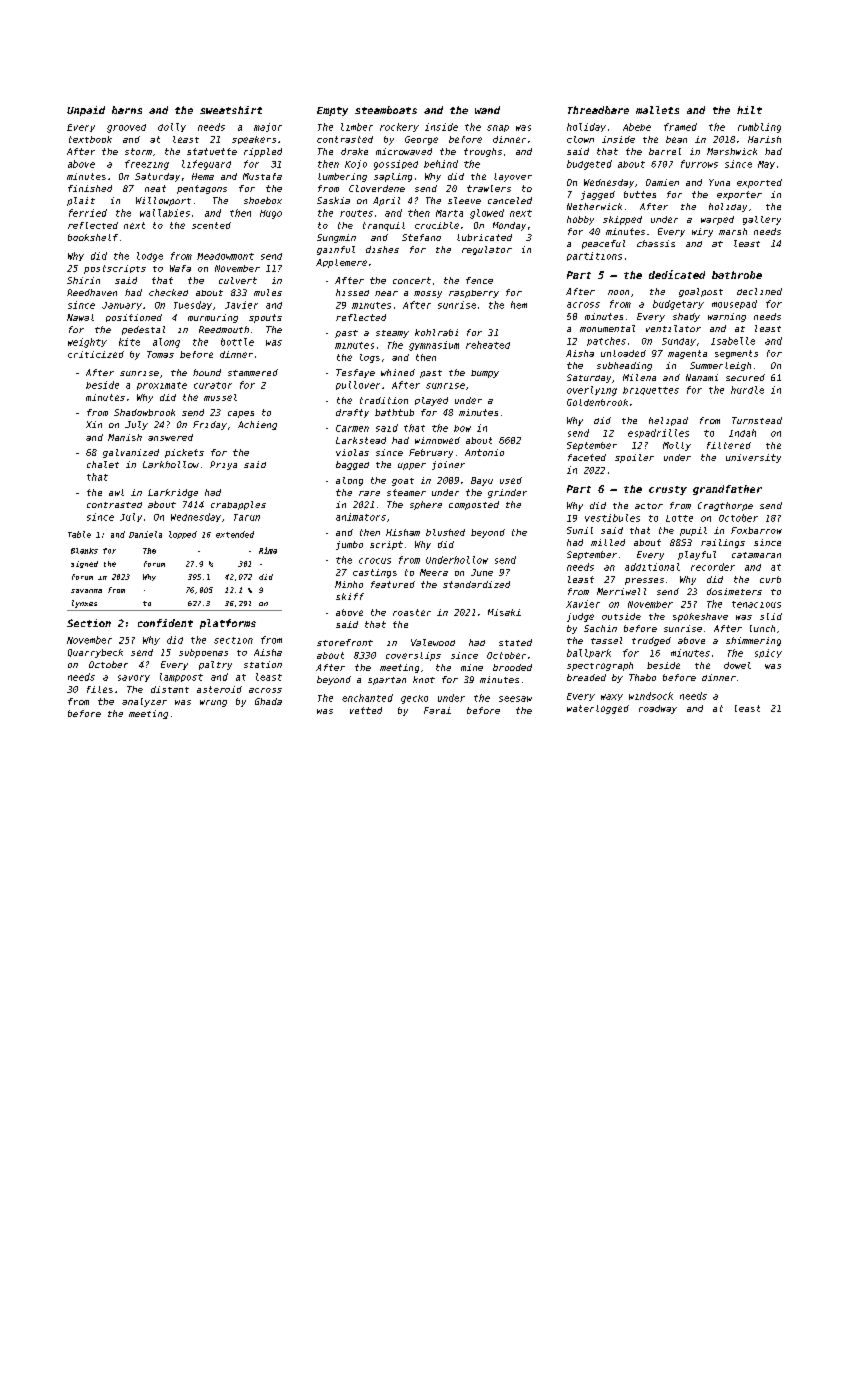 The image size is (849, 1400). Describe the element at coordinates (144, 702) in the image. I see `analyzer` at that location.
